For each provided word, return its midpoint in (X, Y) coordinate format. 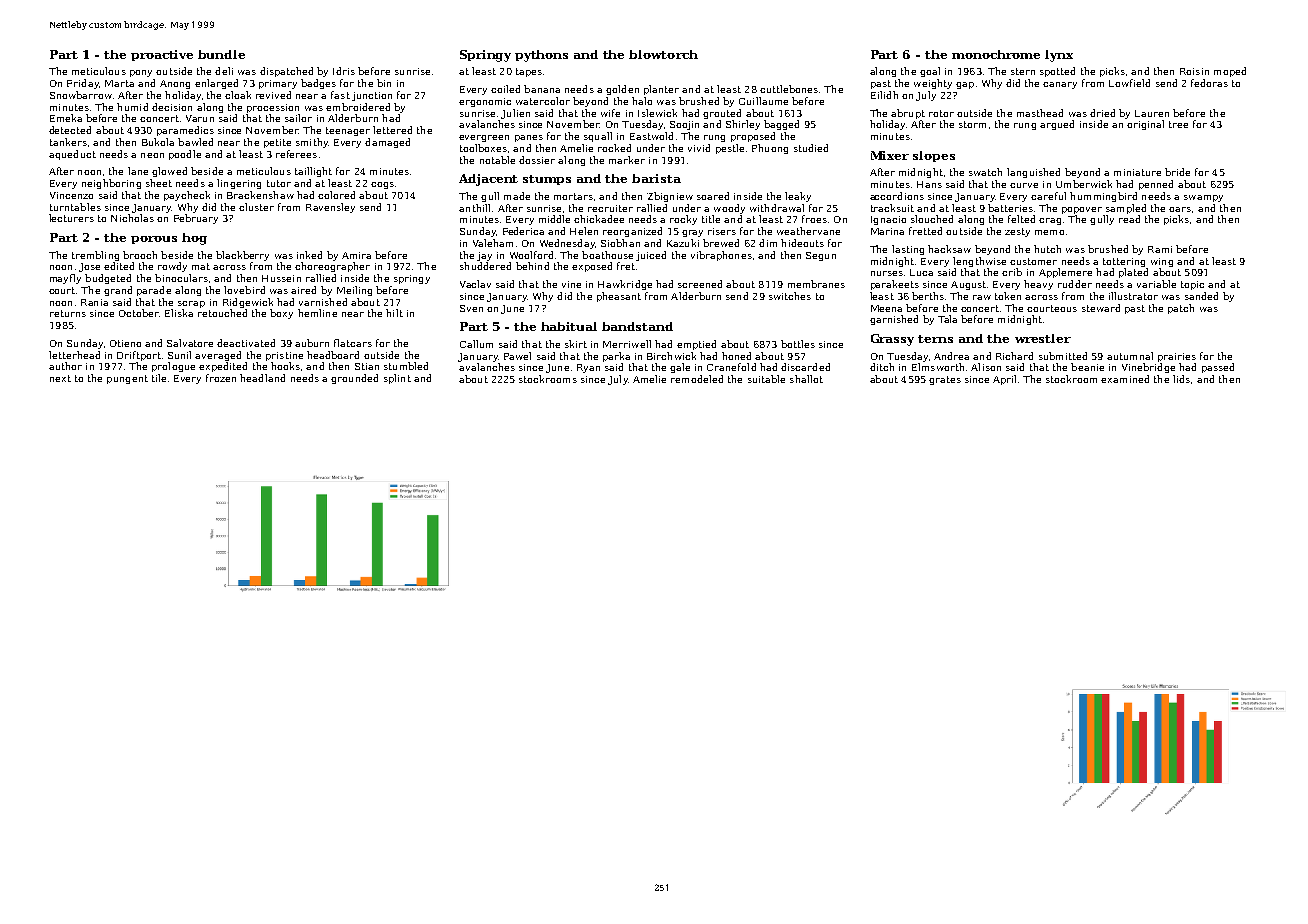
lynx (1059, 56)
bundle (221, 54)
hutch (1047, 249)
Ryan (588, 368)
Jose (89, 267)
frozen (221, 378)
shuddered (485, 266)
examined (1125, 379)
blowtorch (663, 54)
